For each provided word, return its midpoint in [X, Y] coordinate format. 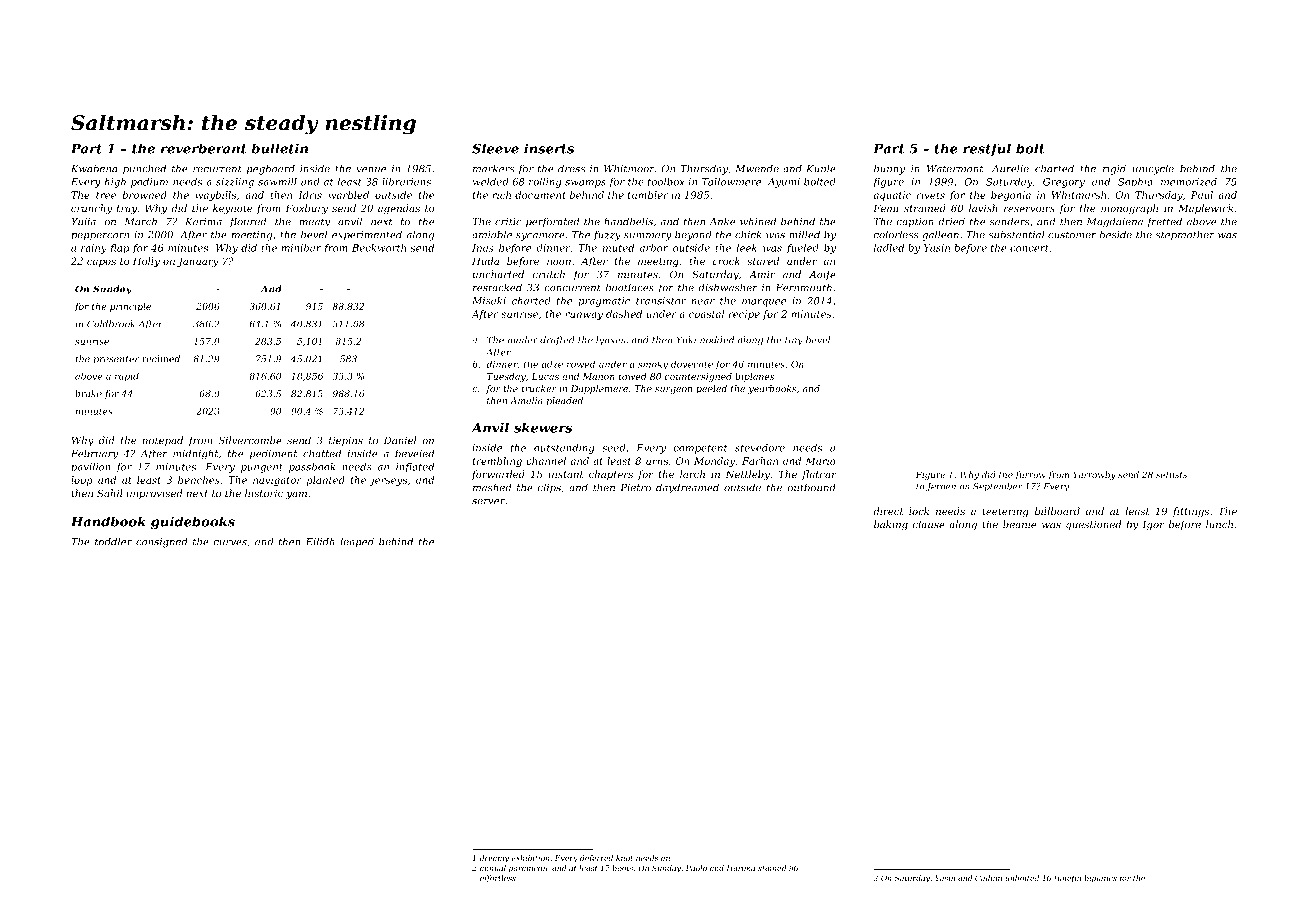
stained [772, 868]
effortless [498, 879]
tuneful [1068, 879]
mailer [523, 340]
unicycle [1153, 169]
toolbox [666, 182]
